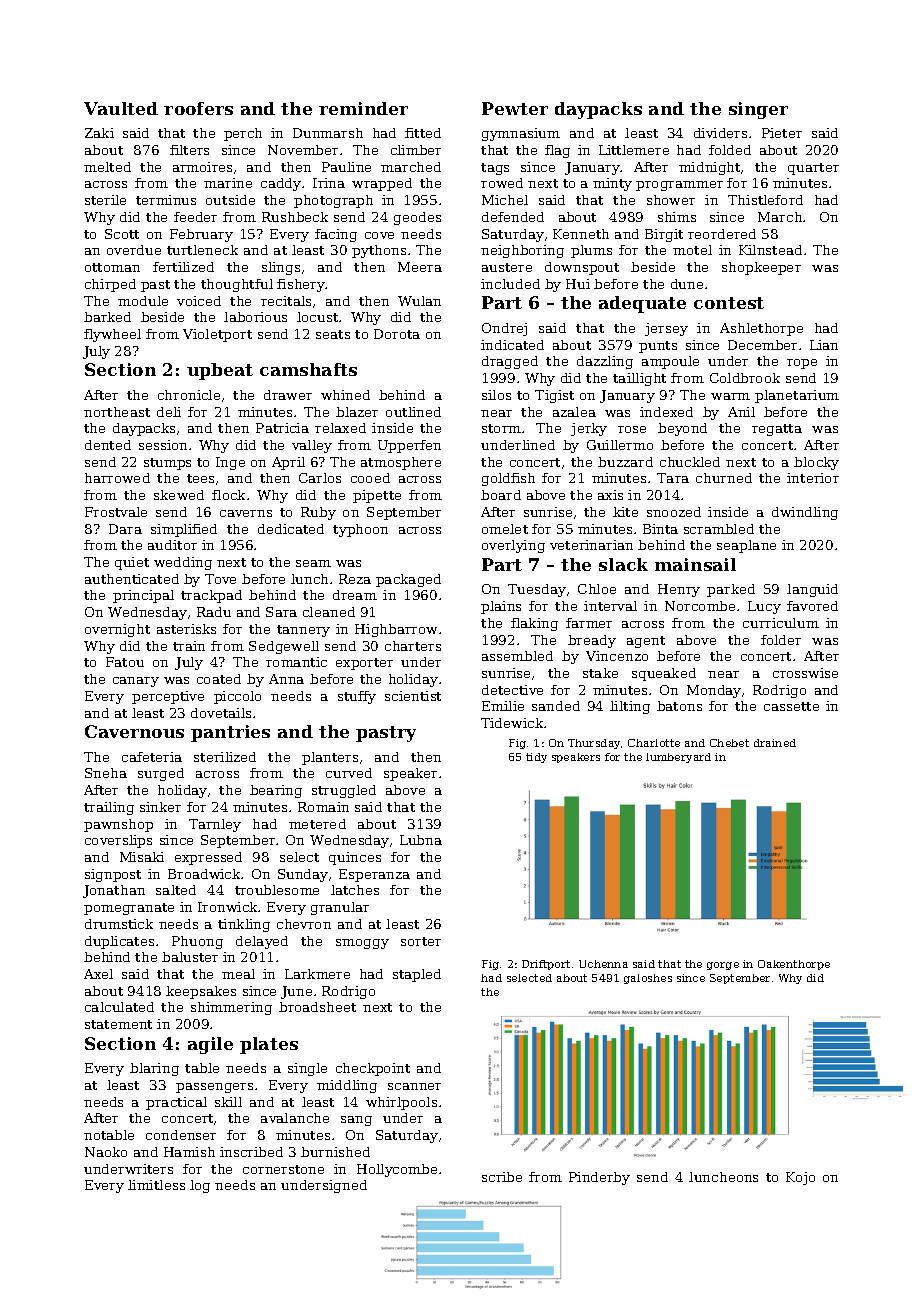  What do you see at coordinates (225, 757) in the screenshot?
I see `sterilized` at bounding box center [225, 757].
